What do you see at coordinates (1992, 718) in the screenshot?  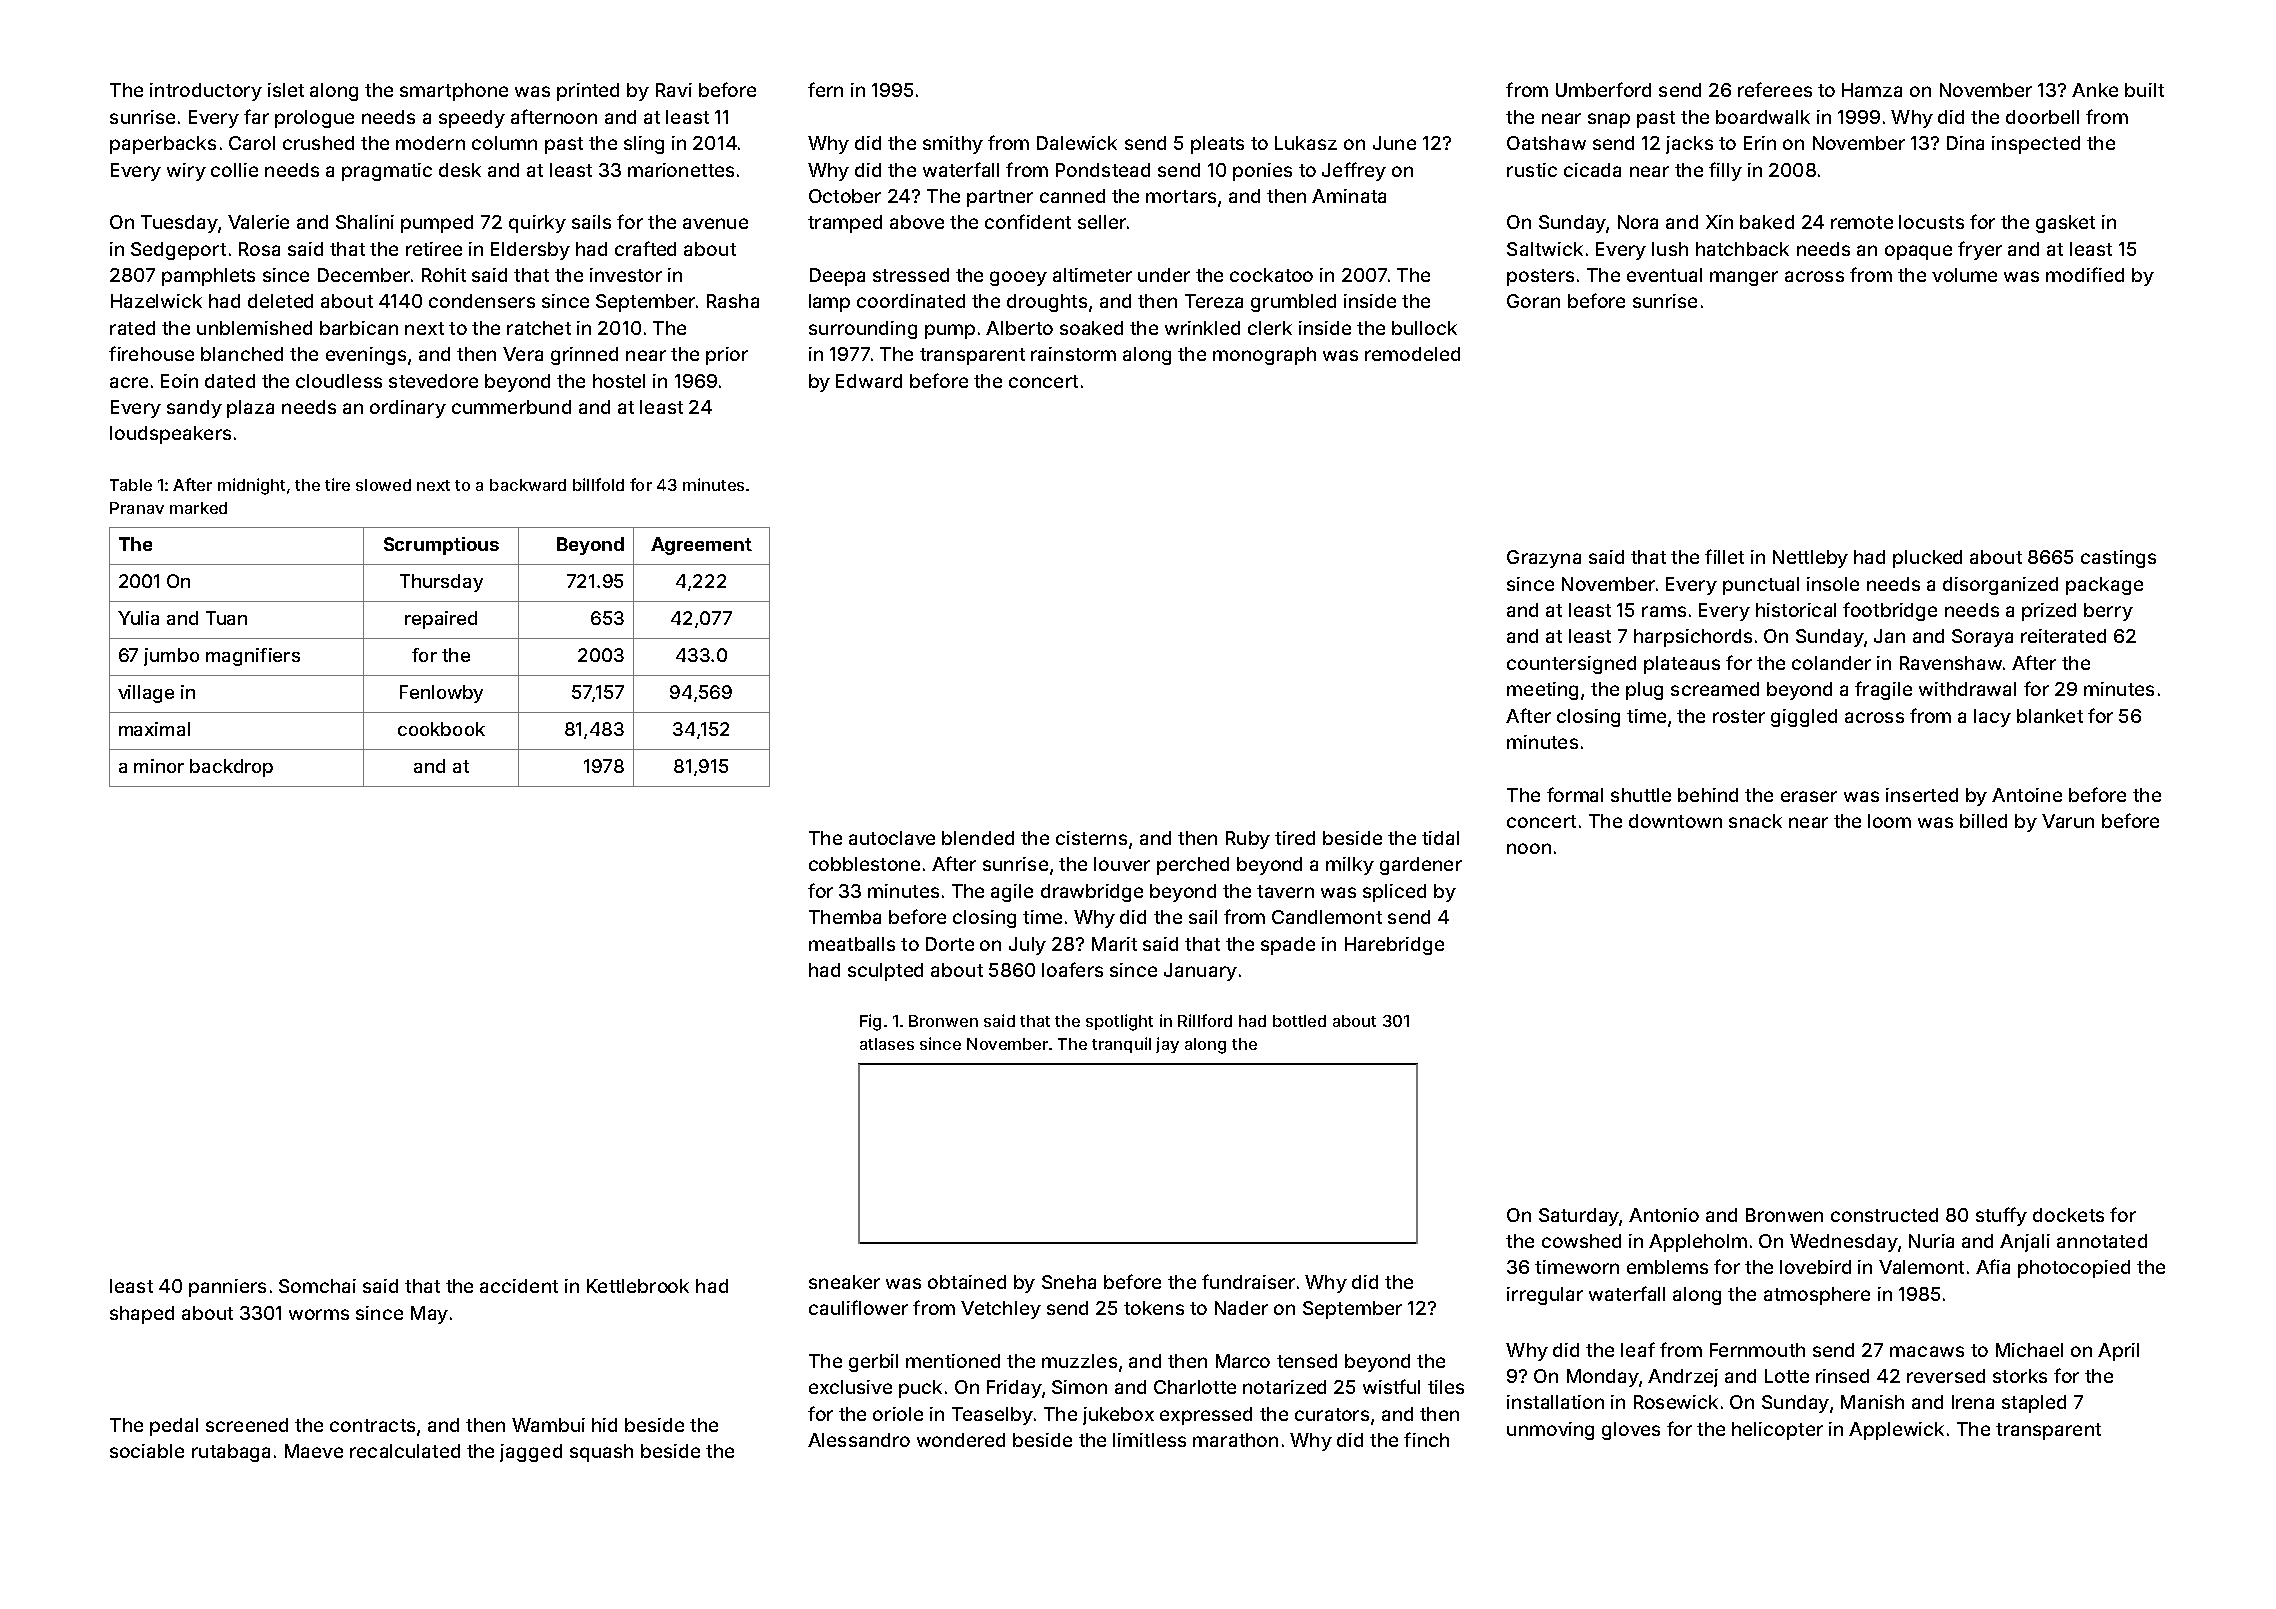 I see `lacy` at bounding box center [1992, 718].
